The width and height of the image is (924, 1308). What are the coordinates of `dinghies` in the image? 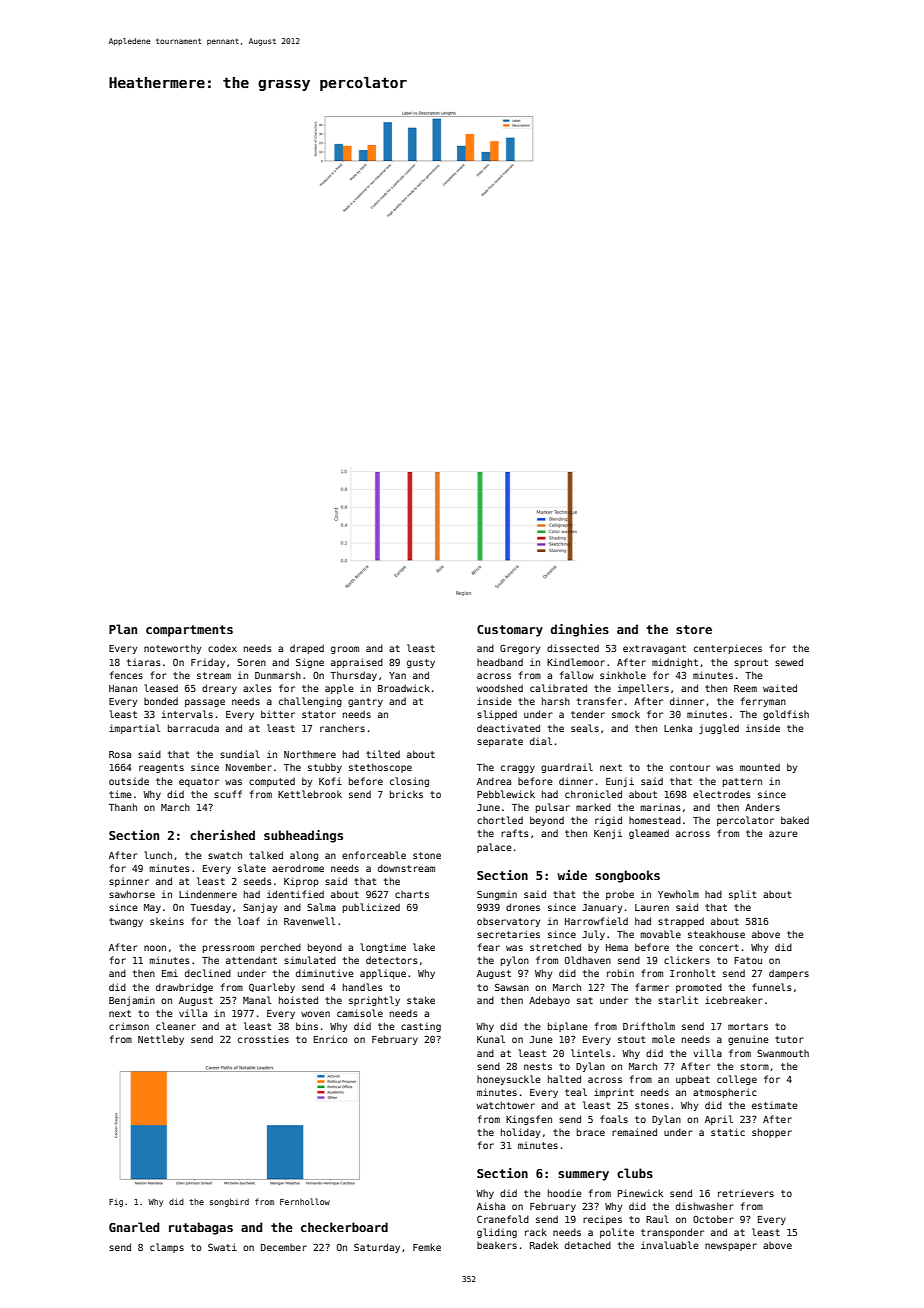 It's located at (580, 630).
